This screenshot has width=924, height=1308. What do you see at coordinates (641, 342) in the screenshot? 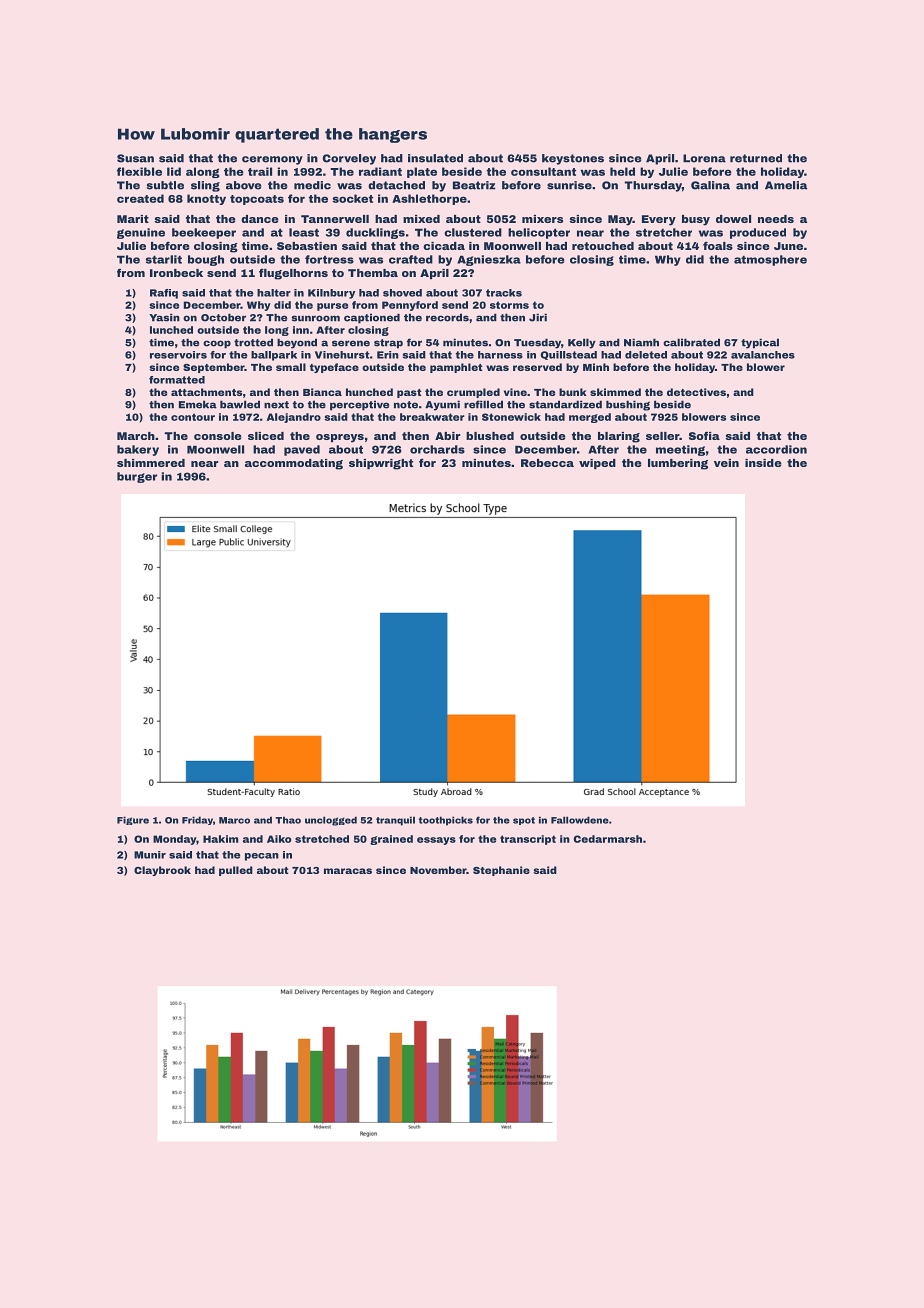
I see `Niamh` at bounding box center [641, 342].
